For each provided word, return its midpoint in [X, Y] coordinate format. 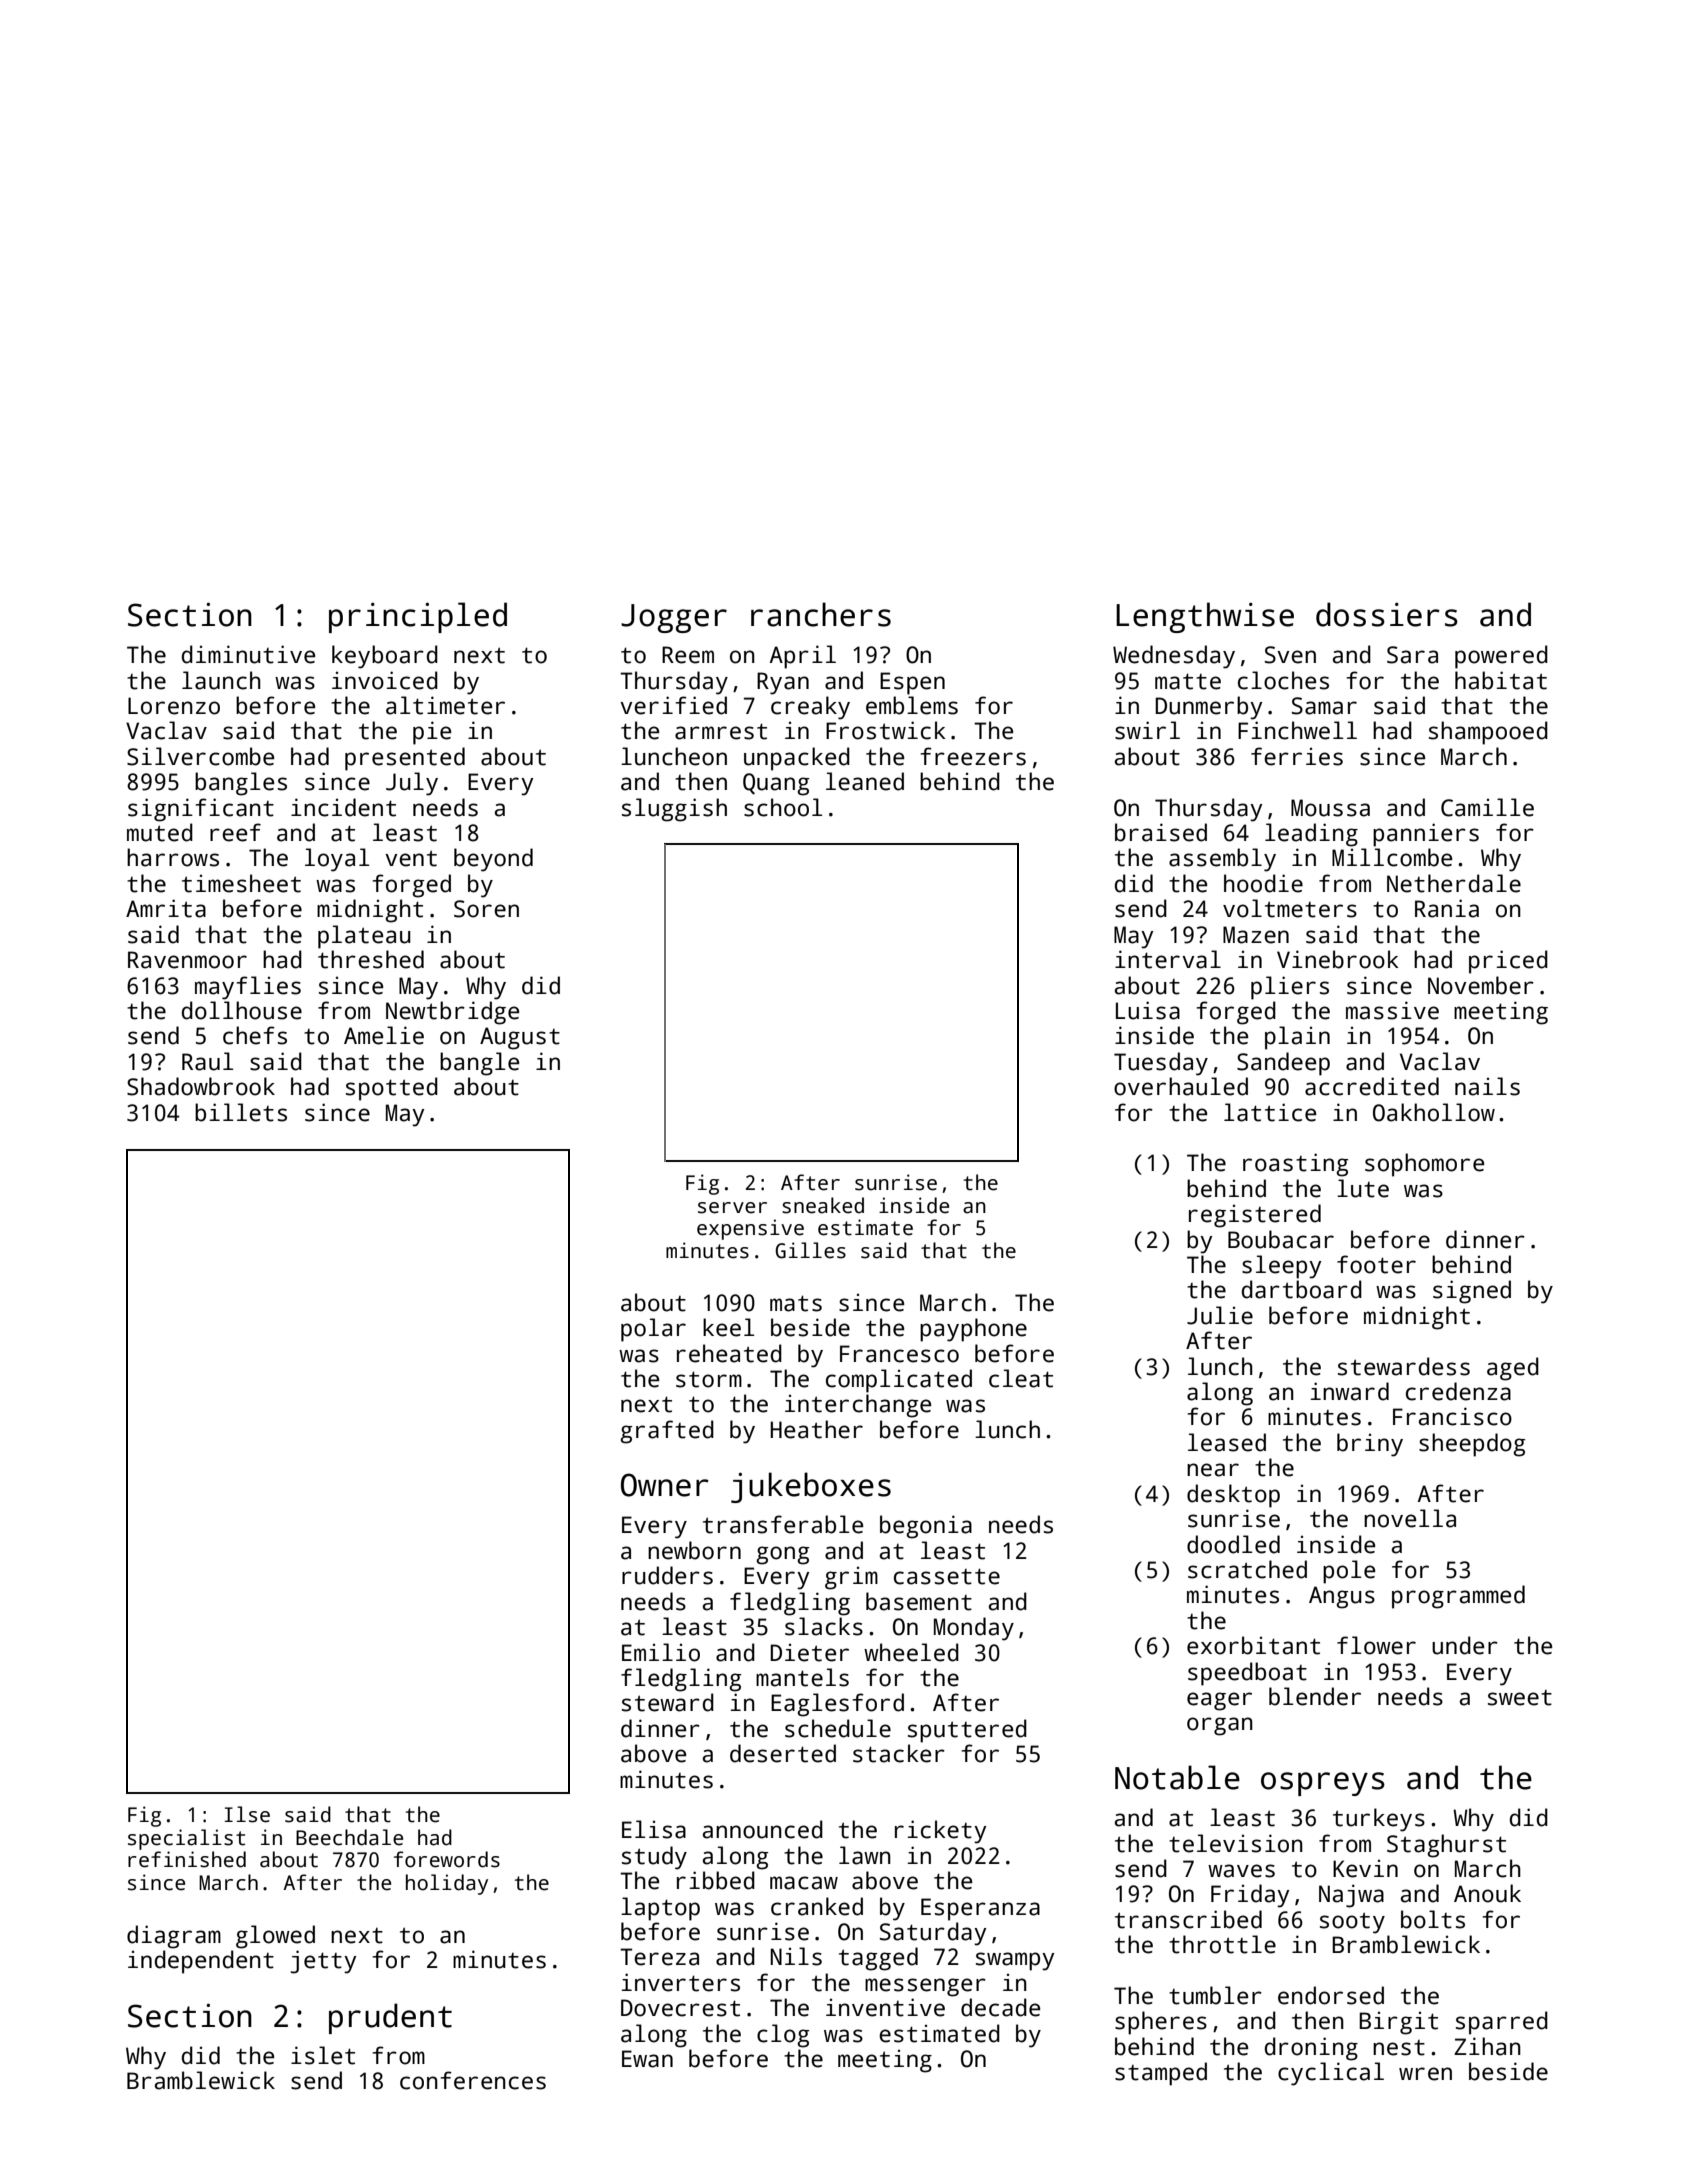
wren [1425, 2074]
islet [323, 2055]
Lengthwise [1205, 617]
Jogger [674, 618]
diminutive [248, 654]
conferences [473, 2080]
